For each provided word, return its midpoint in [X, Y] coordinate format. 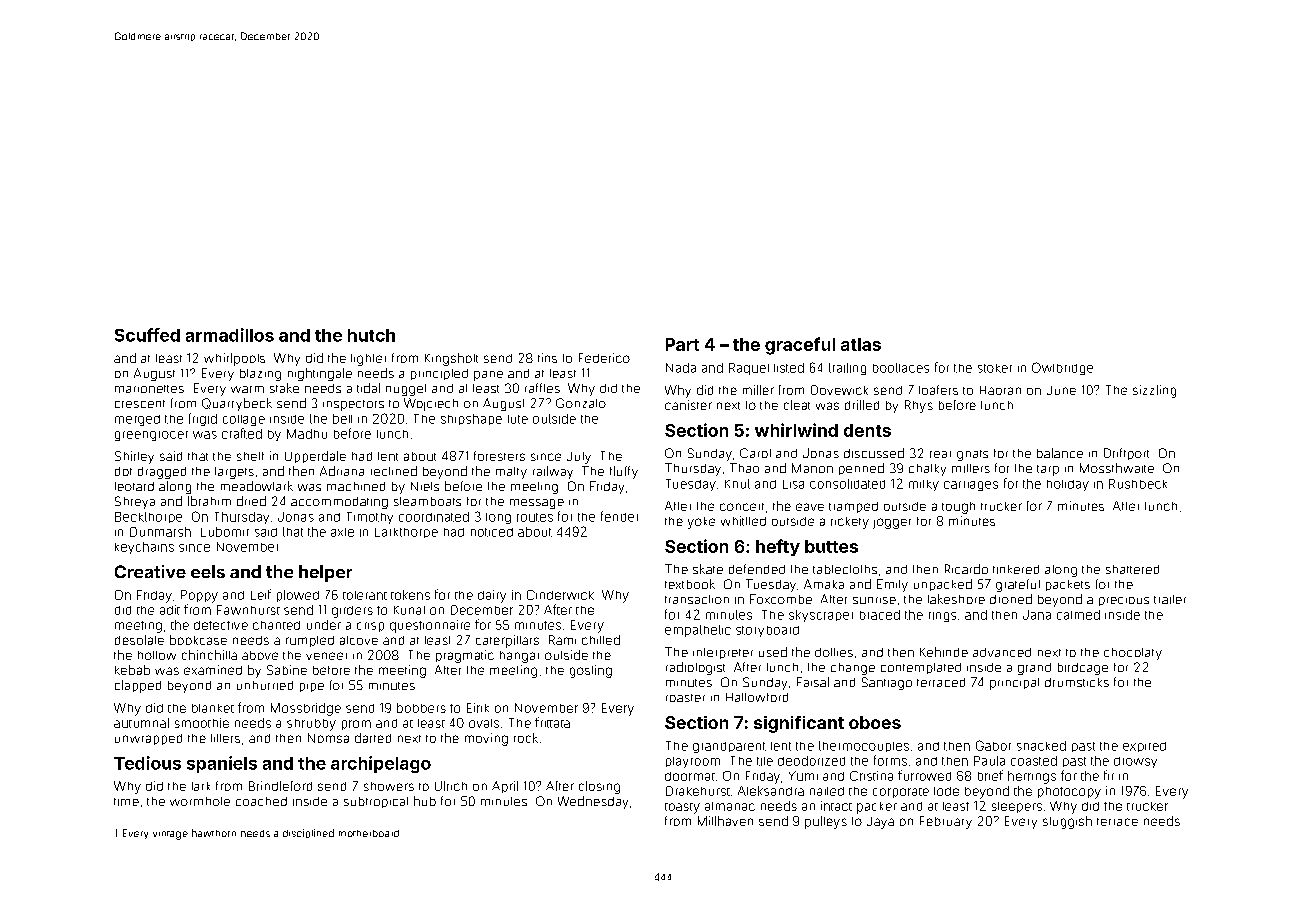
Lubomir [225, 532]
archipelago [381, 764]
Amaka [824, 584]
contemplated [921, 668]
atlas [861, 344]
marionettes [149, 389]
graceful [800, 346]
